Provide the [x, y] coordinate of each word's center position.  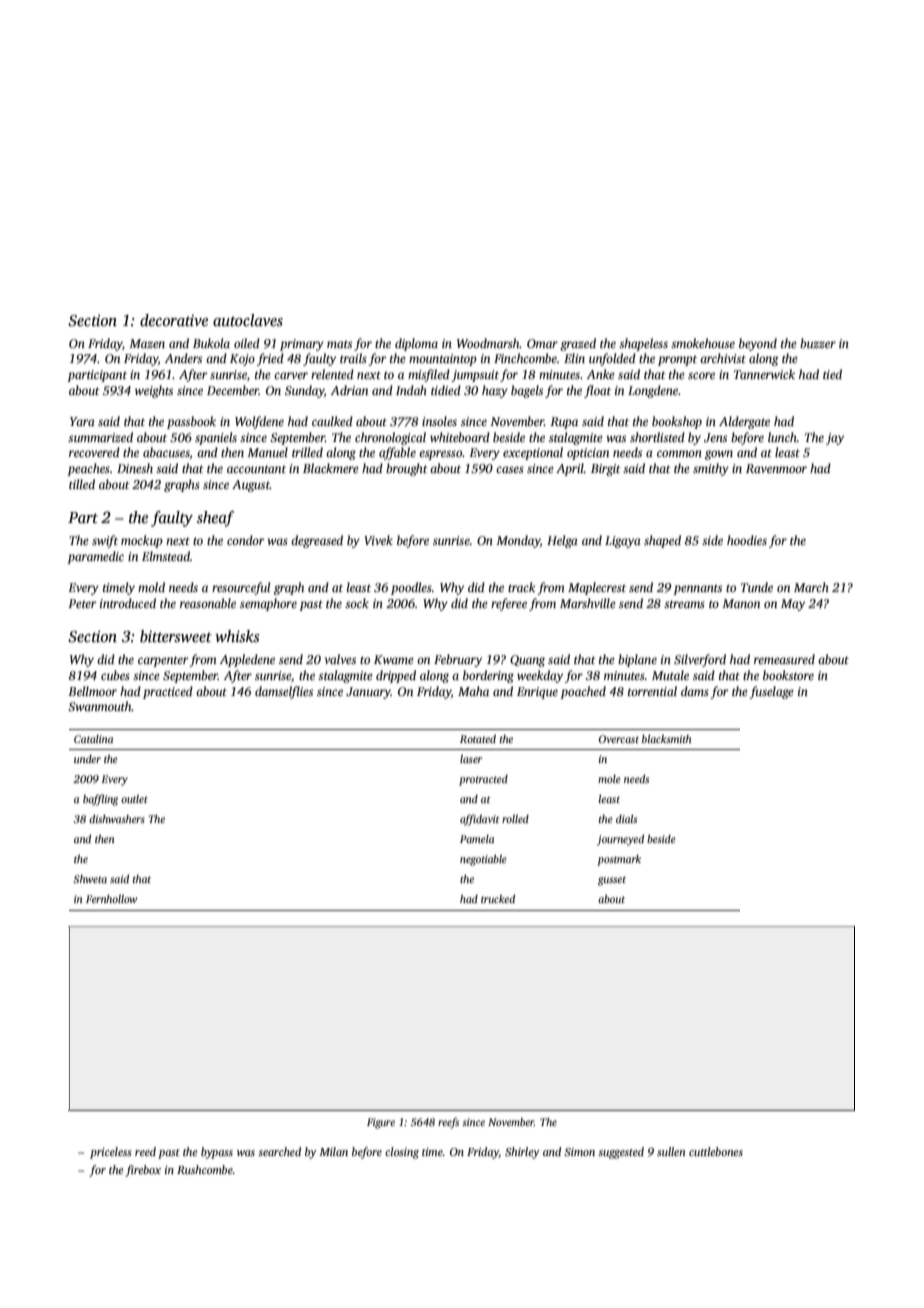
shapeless [643, 344]
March [811, 587]
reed [145, 1151]
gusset [612, 881]
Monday [518, 541]
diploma [416, 344]
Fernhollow [111, 899]
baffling [100, 800]
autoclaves [248, 320]
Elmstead [166, 556]
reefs [448, 1123]
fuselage [771, 692]
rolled [515, 819]
